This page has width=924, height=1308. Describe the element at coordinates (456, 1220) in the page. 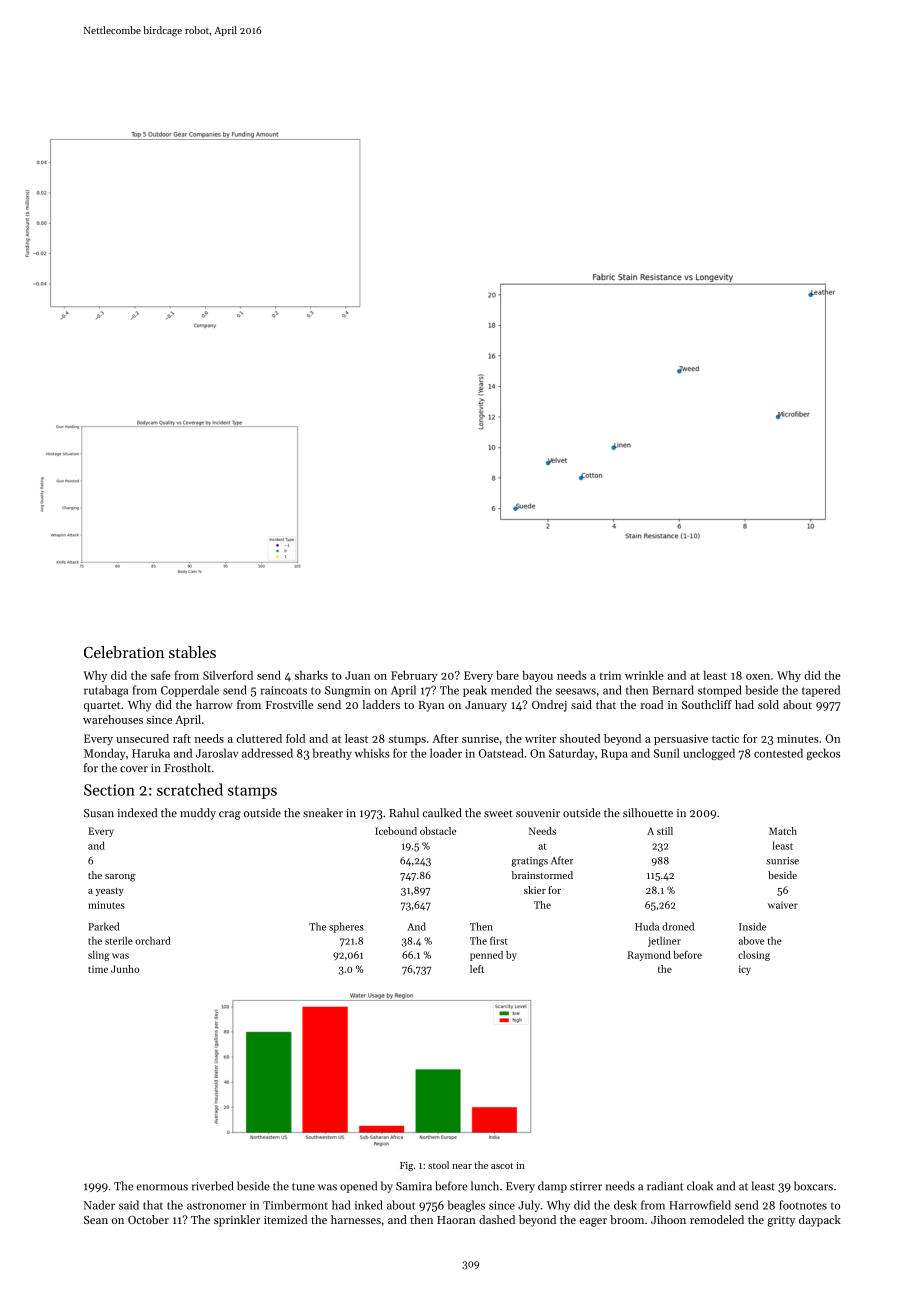

I see `Haoran` at that location.
